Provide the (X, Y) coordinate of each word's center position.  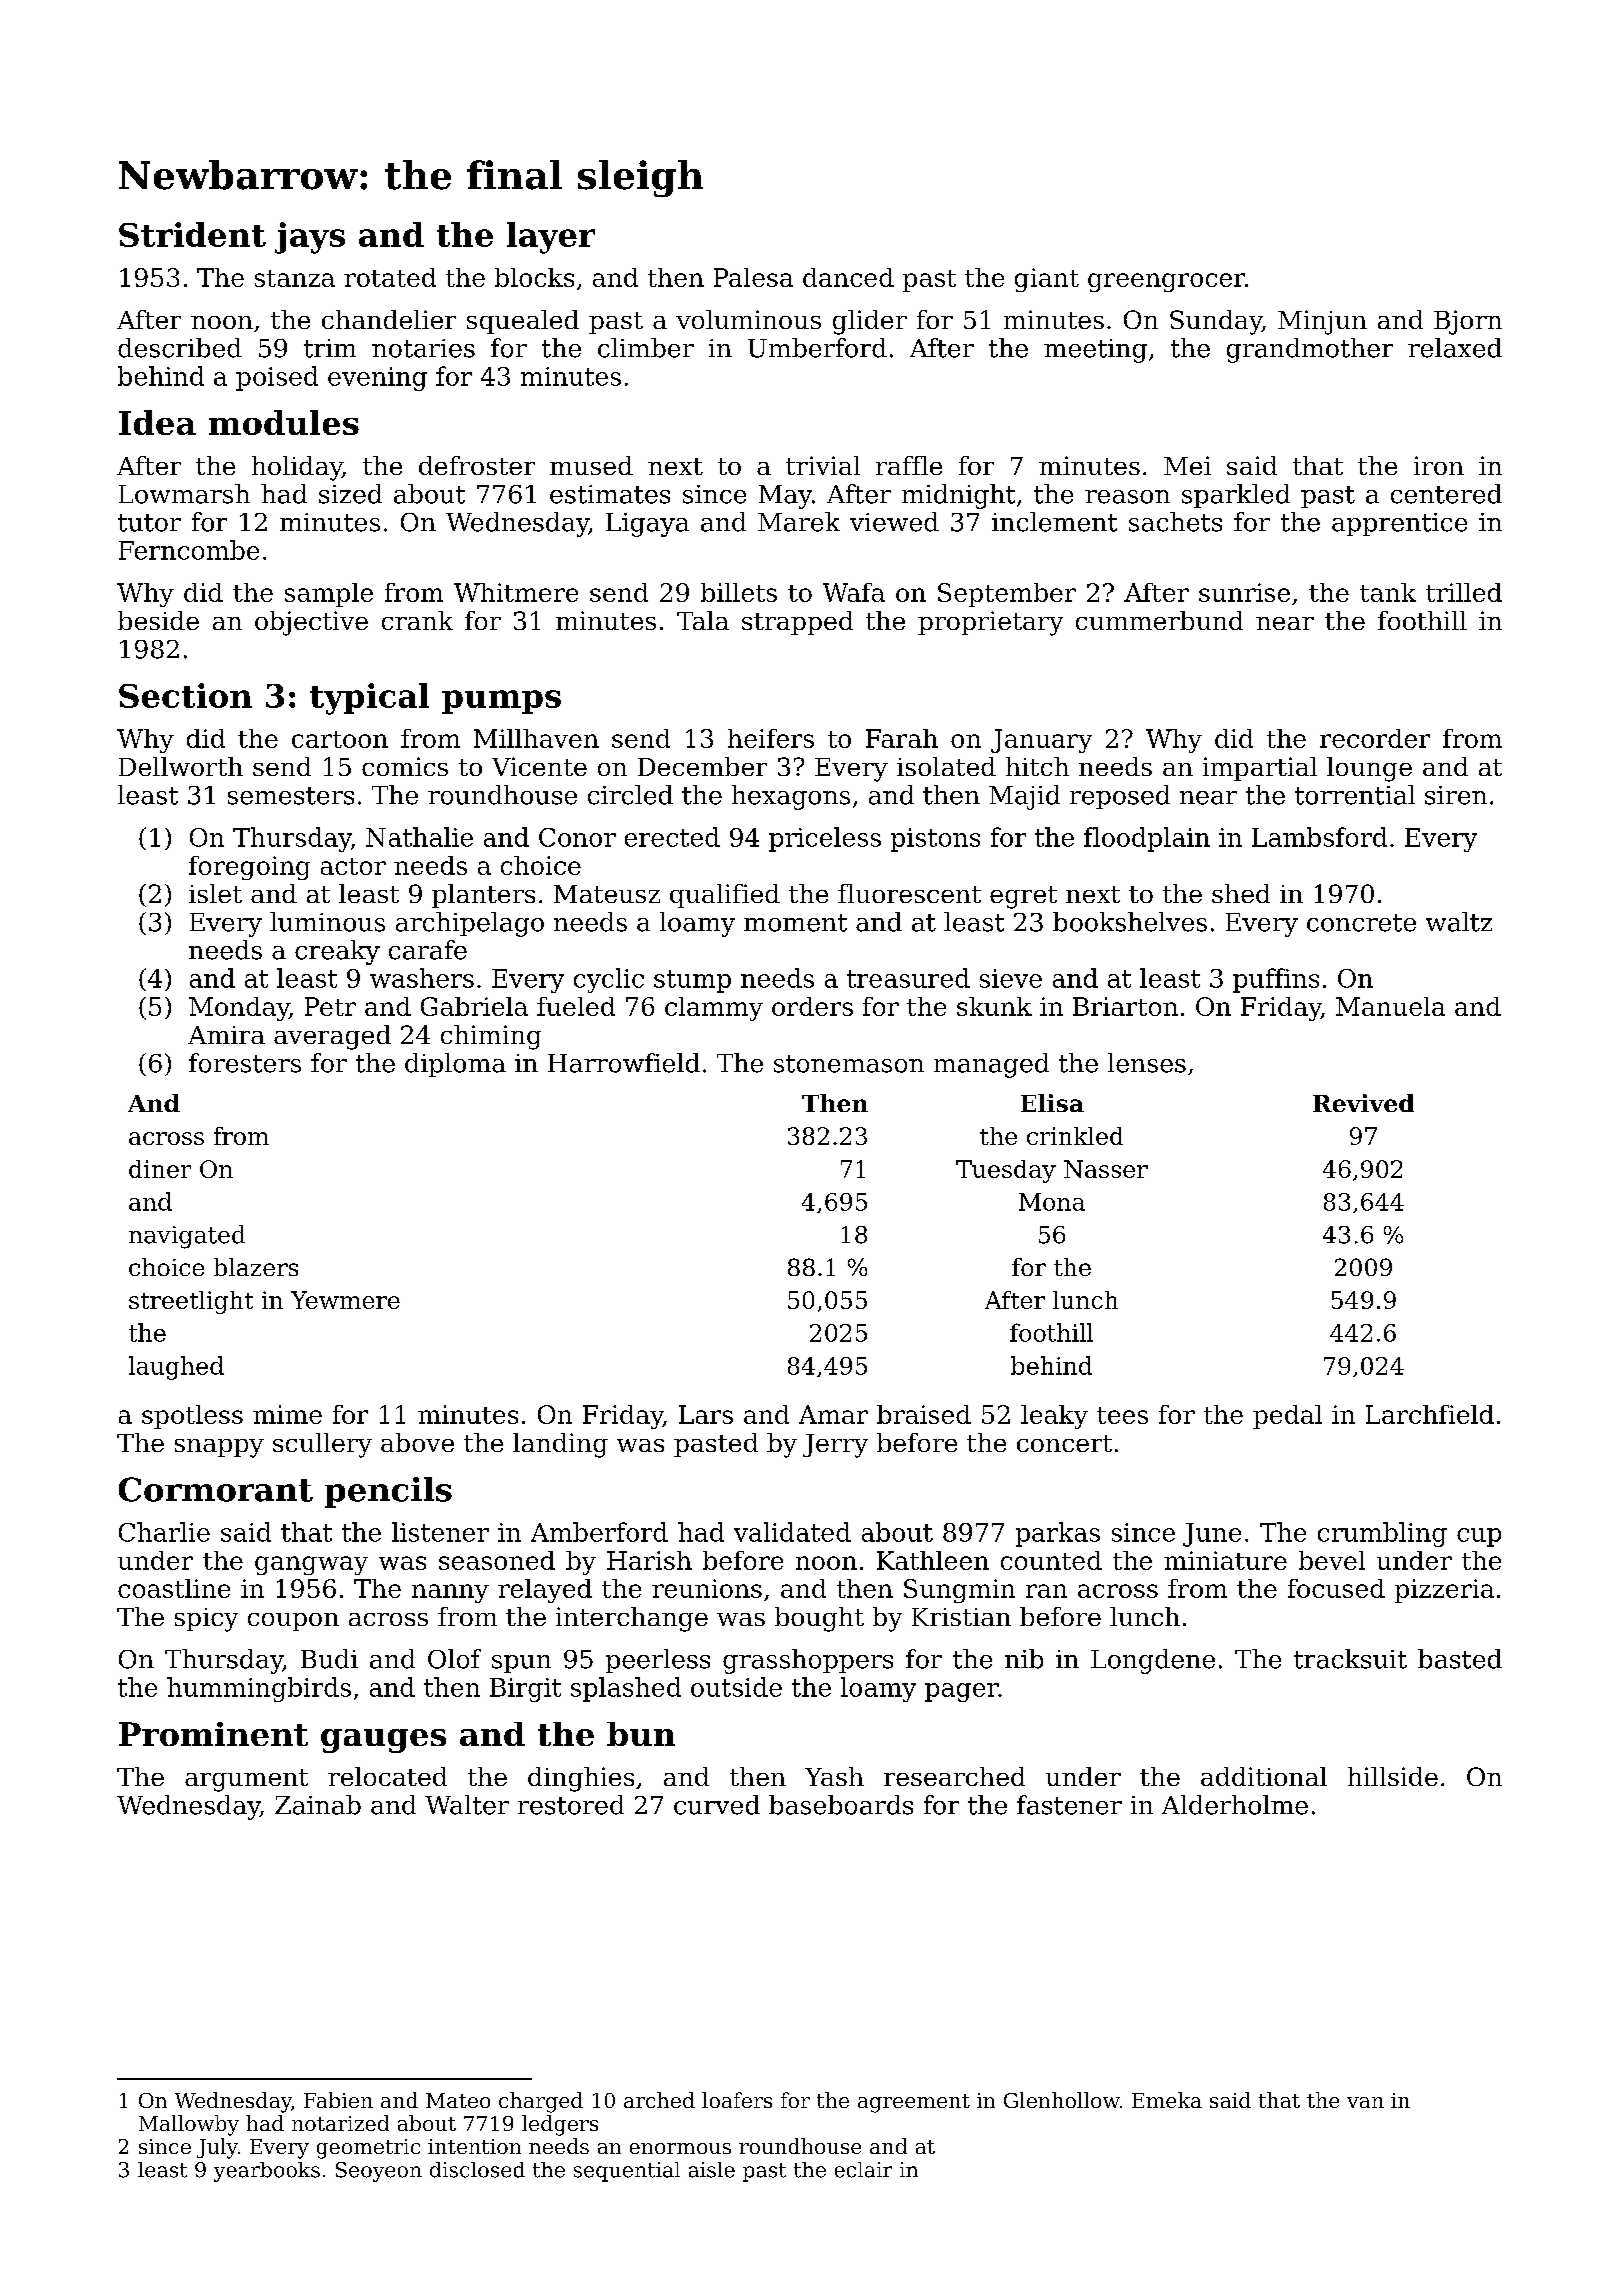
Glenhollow (1062, 2100)
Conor (577, 837)
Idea (157, 422)
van (1365, 2102)
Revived (1363, 1103)
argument (246, 1780)
